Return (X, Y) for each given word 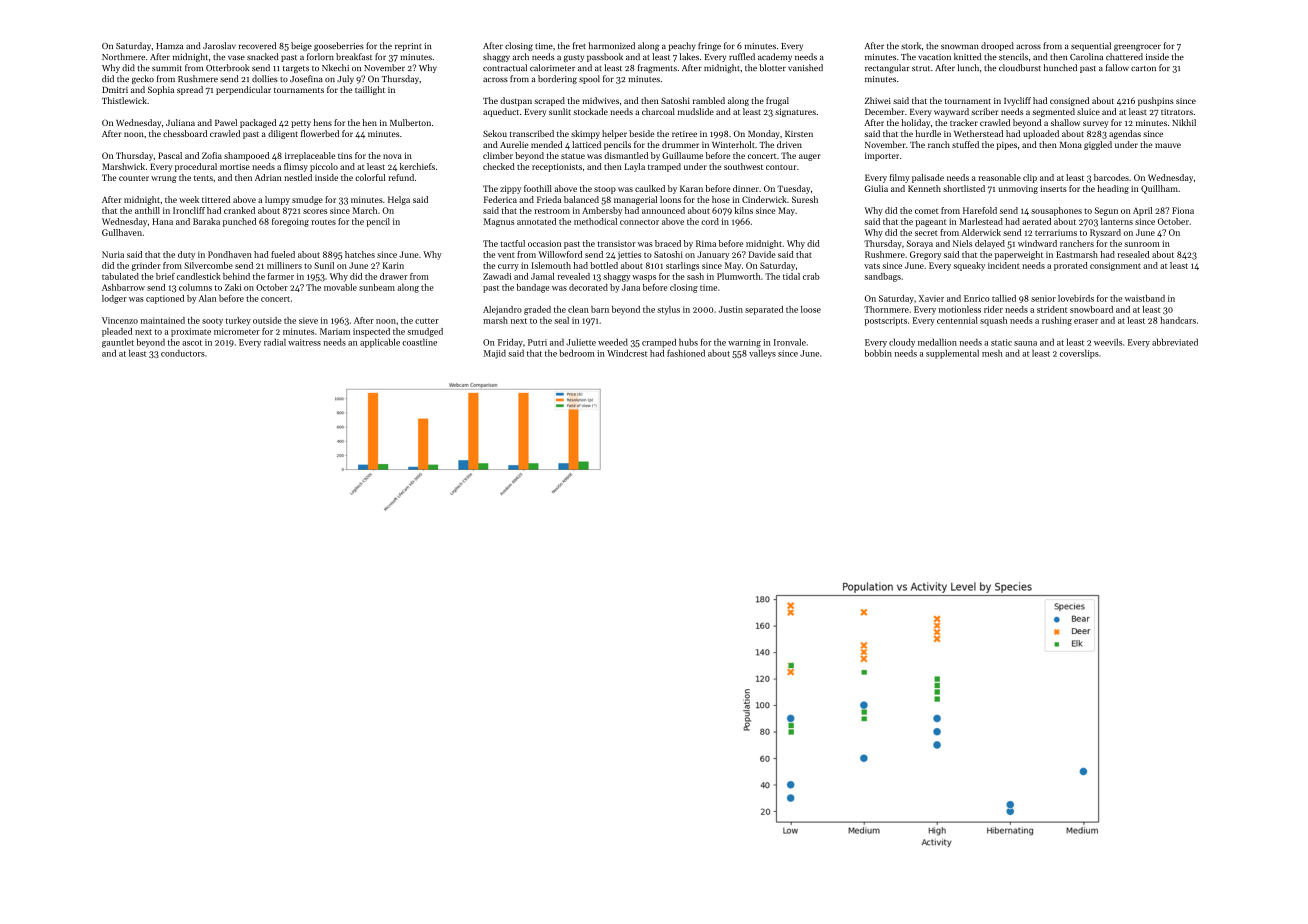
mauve (1168, 145)
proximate (191, 332)
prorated (1071, 266)
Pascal (170, 155)
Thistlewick (124, 100)
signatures (795, 113)
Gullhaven (122, 232)
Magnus (499, 222)
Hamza (169, 46)
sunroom (1142, 244)
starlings (683, 266)
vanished (805, 67)
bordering (557, 79)
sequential (1091, 46)
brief (165, 276)
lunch (968, 67)
